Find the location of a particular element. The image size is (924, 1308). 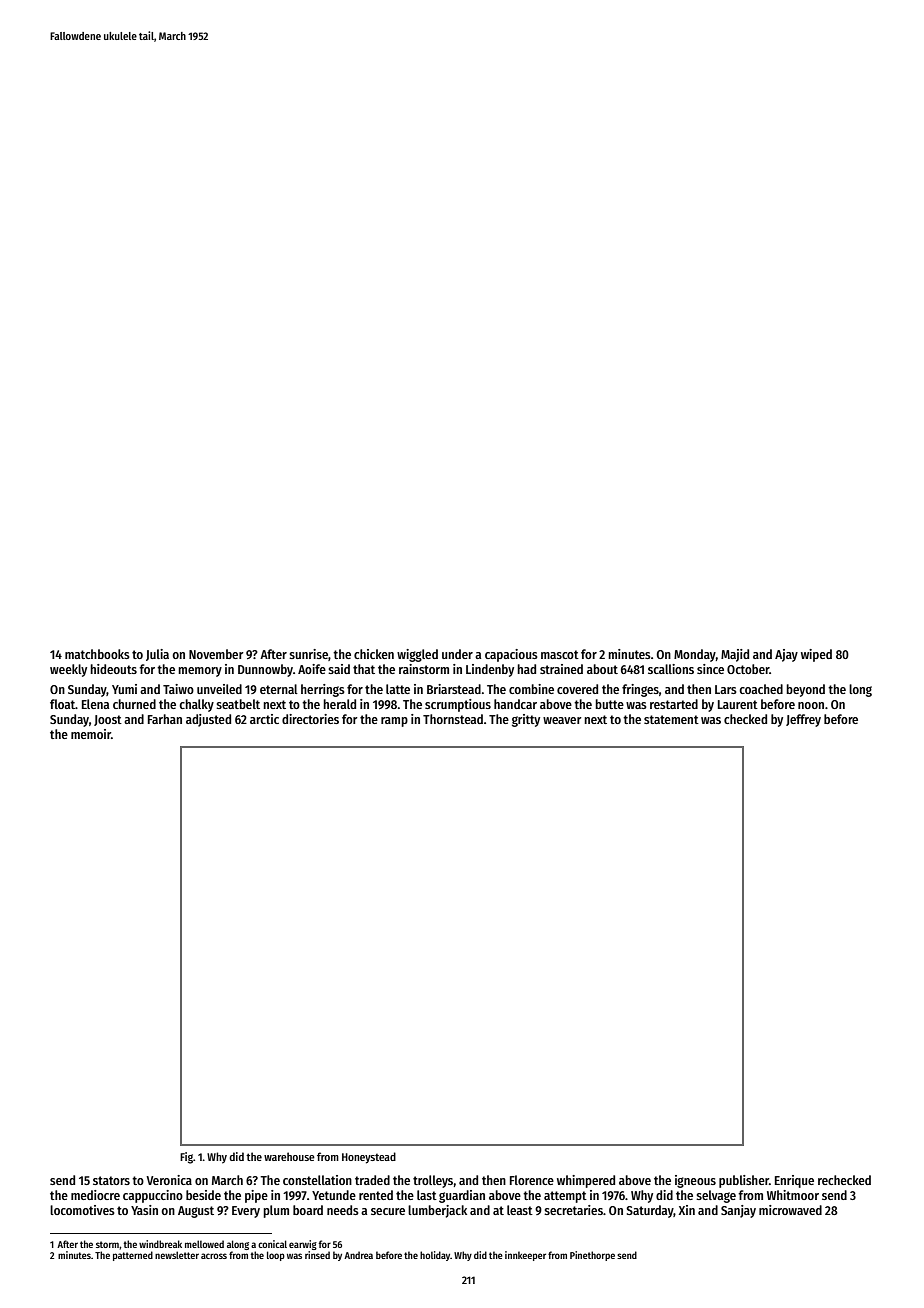

Fig is located at coordinates (186, 1158).
